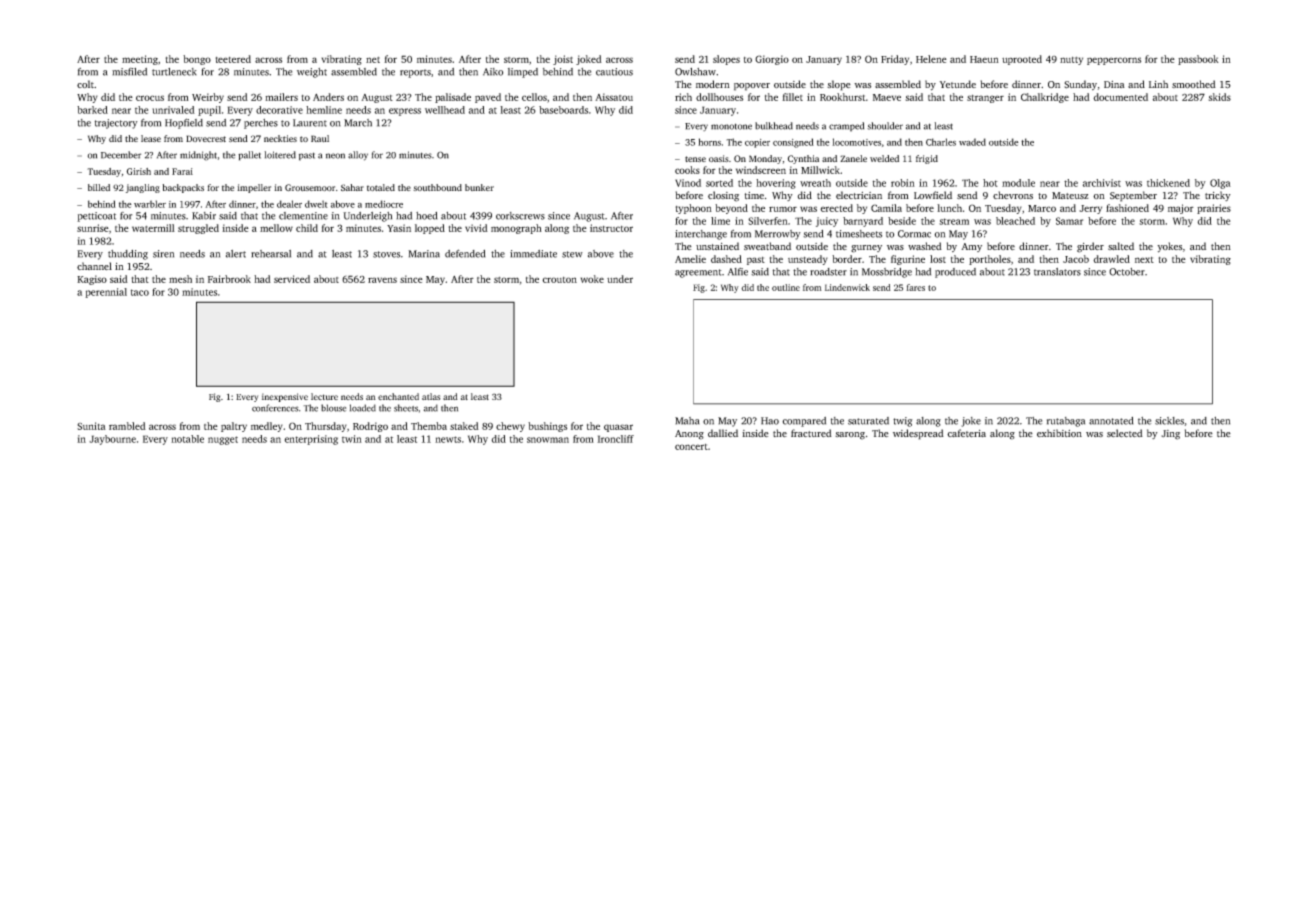 The width and height of the screenshot is (1308, 924). Describe the element at coordinates (112, 440) in the screenshot. I see `Jaybourne` at that location.
